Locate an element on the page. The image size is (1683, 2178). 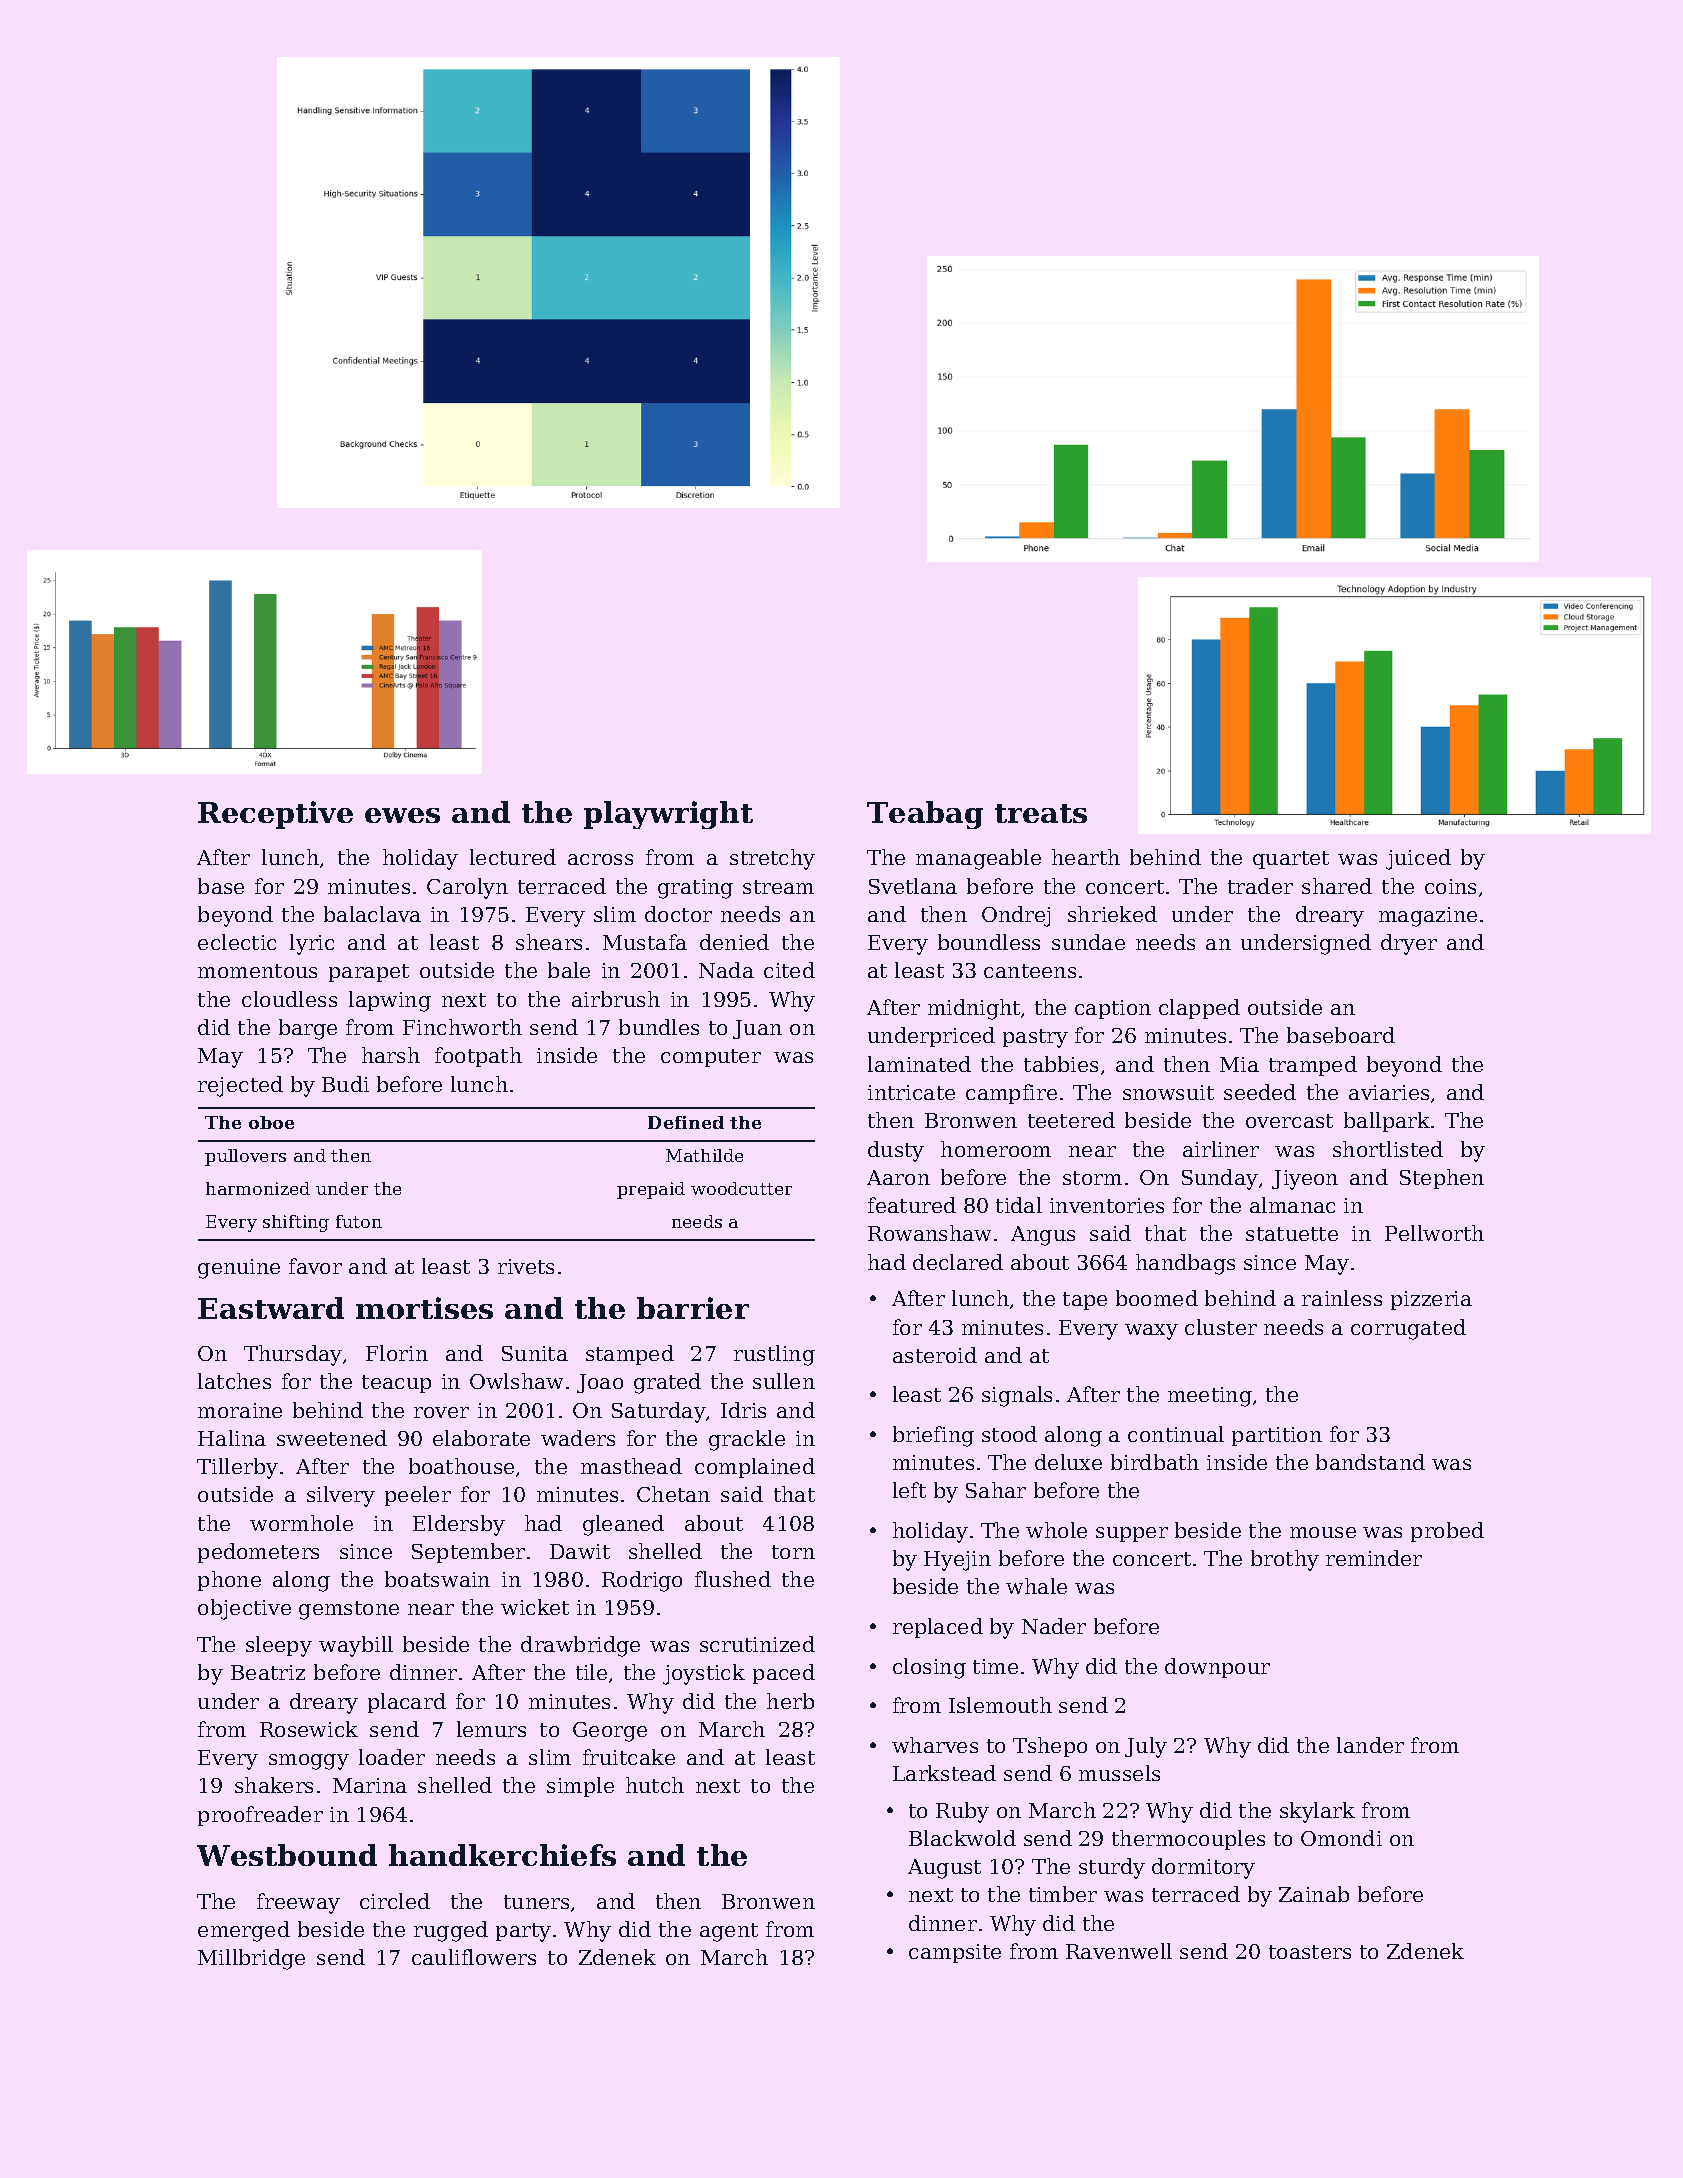
juiced is located at coordinates (1418, 859).
